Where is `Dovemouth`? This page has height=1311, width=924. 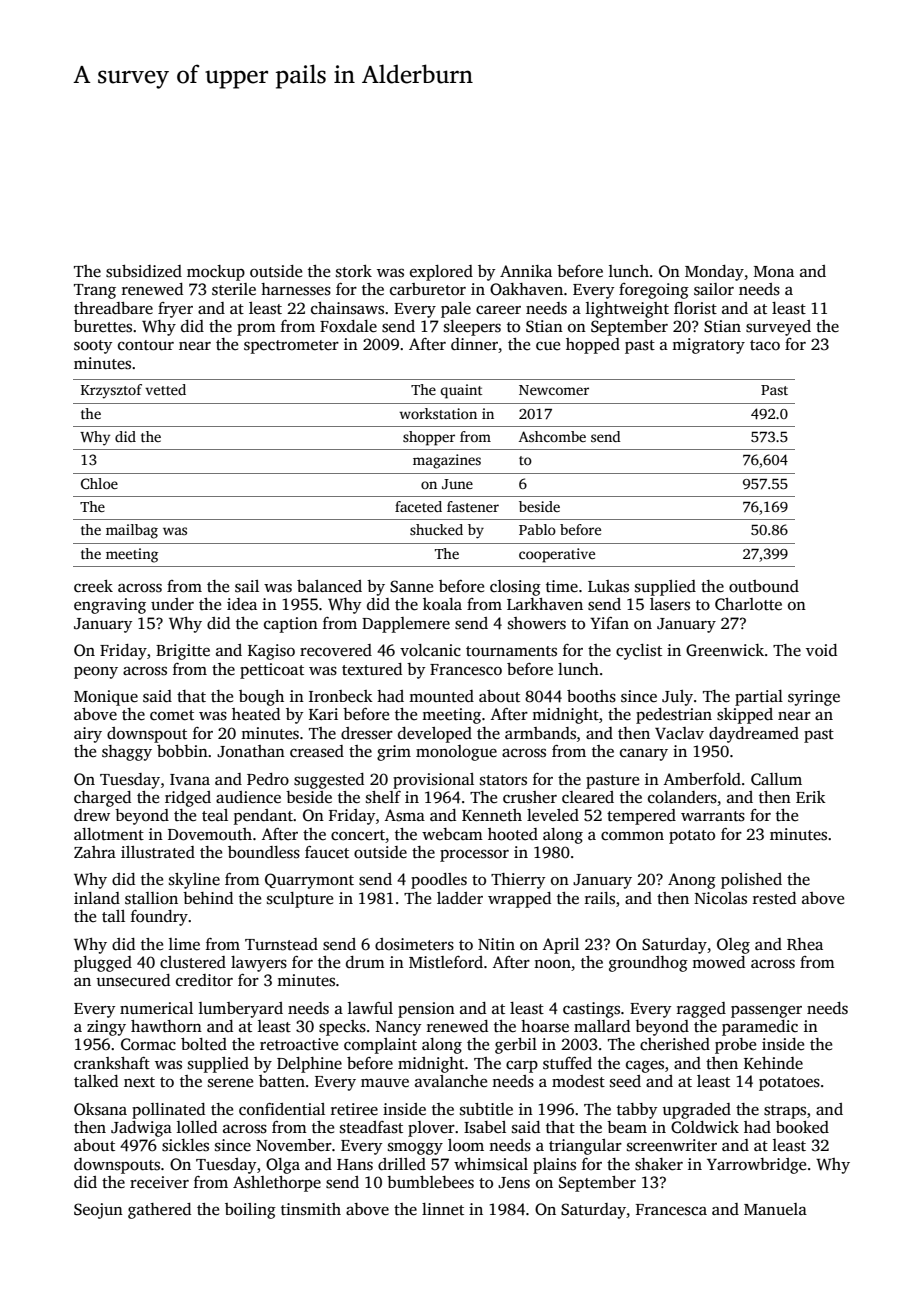
Dovemouth is located at coordinates (210, 834).
